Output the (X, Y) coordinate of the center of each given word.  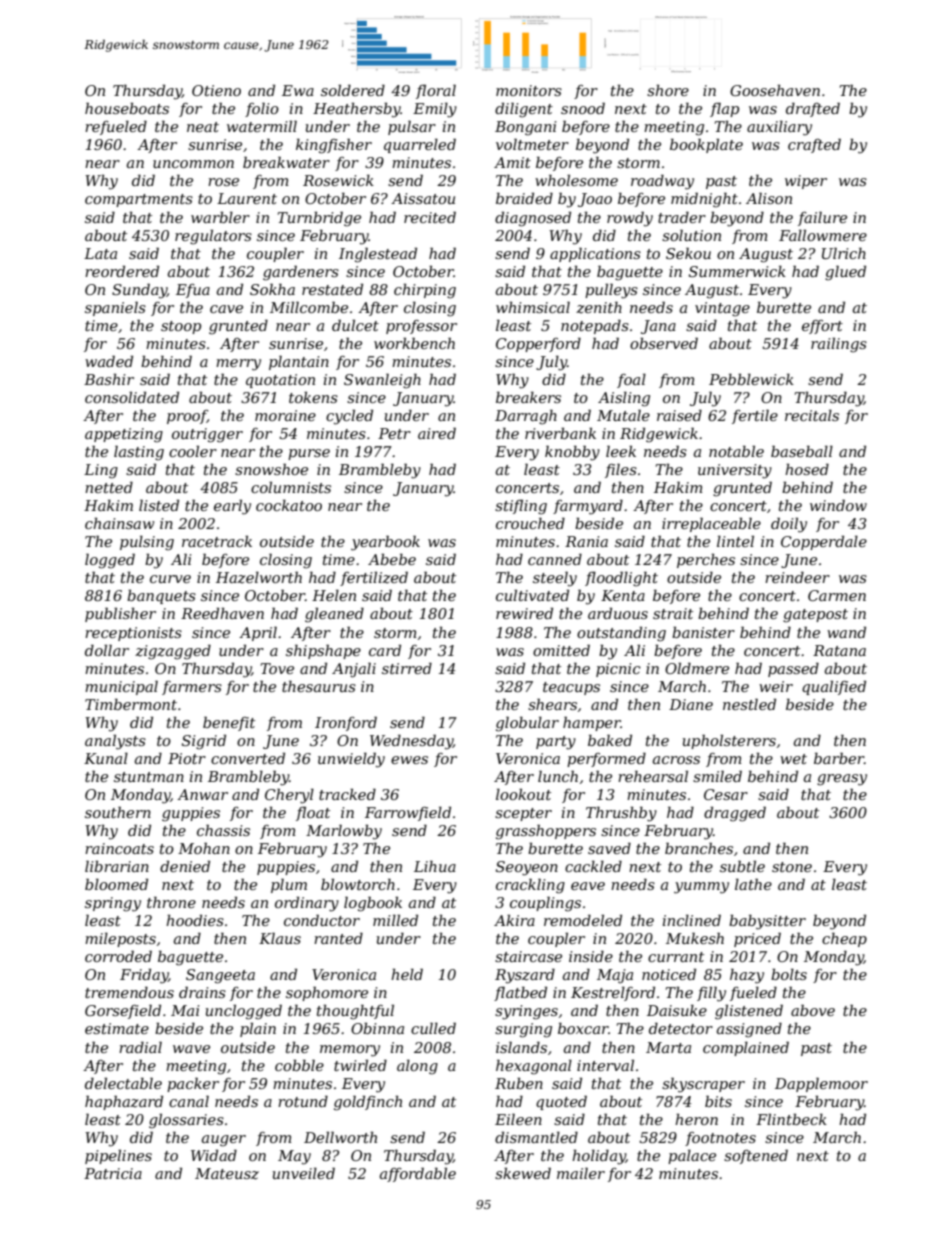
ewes (409, 760)
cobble (299, 1065)
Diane (691, 704)
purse (309, 454)
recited (430, 217)
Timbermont (131, 704)
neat (203, 127)
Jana (658, 327)
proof (187, 417)
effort (822, 327)
